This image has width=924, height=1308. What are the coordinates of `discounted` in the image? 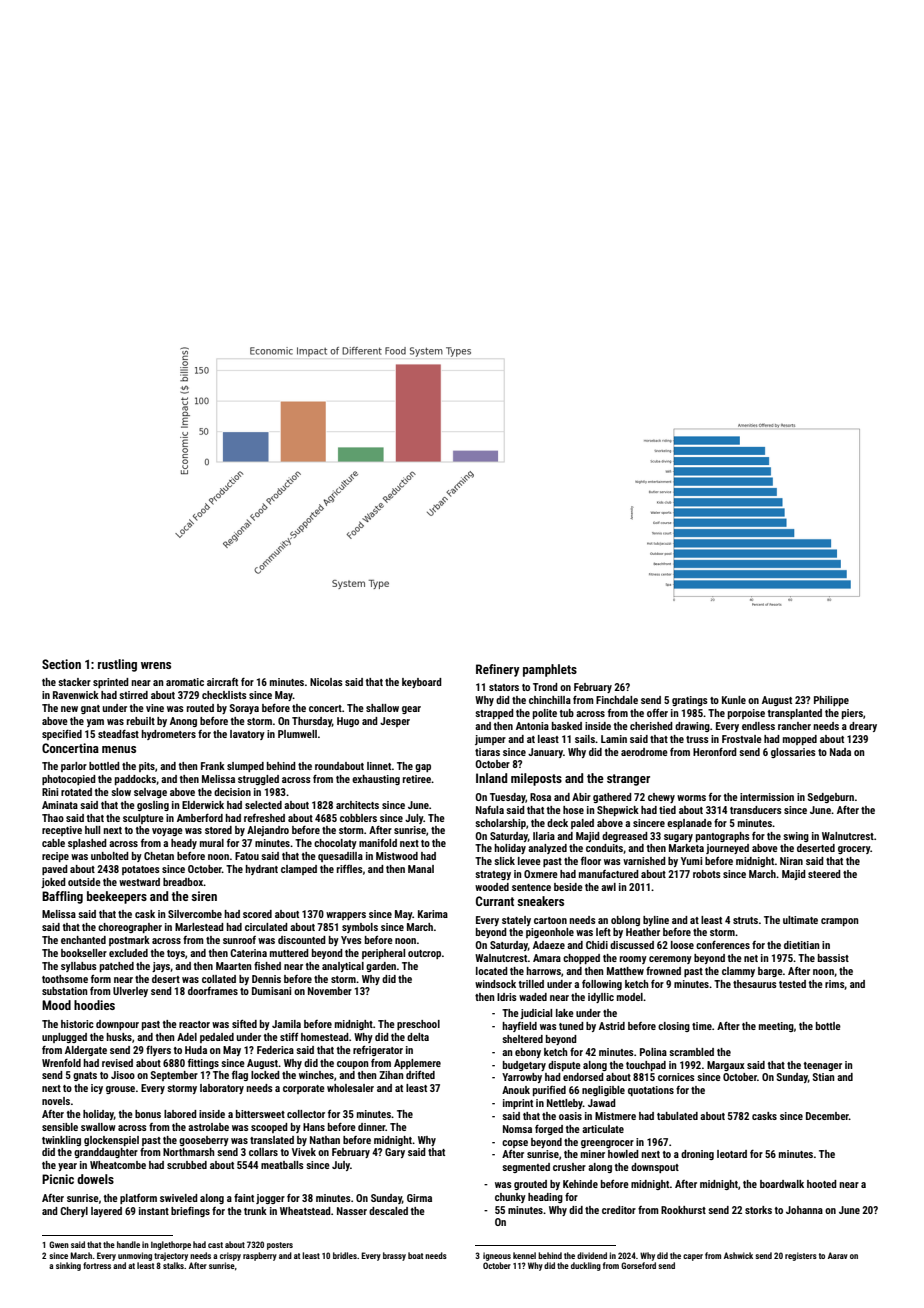 It's located at (302, 940).
